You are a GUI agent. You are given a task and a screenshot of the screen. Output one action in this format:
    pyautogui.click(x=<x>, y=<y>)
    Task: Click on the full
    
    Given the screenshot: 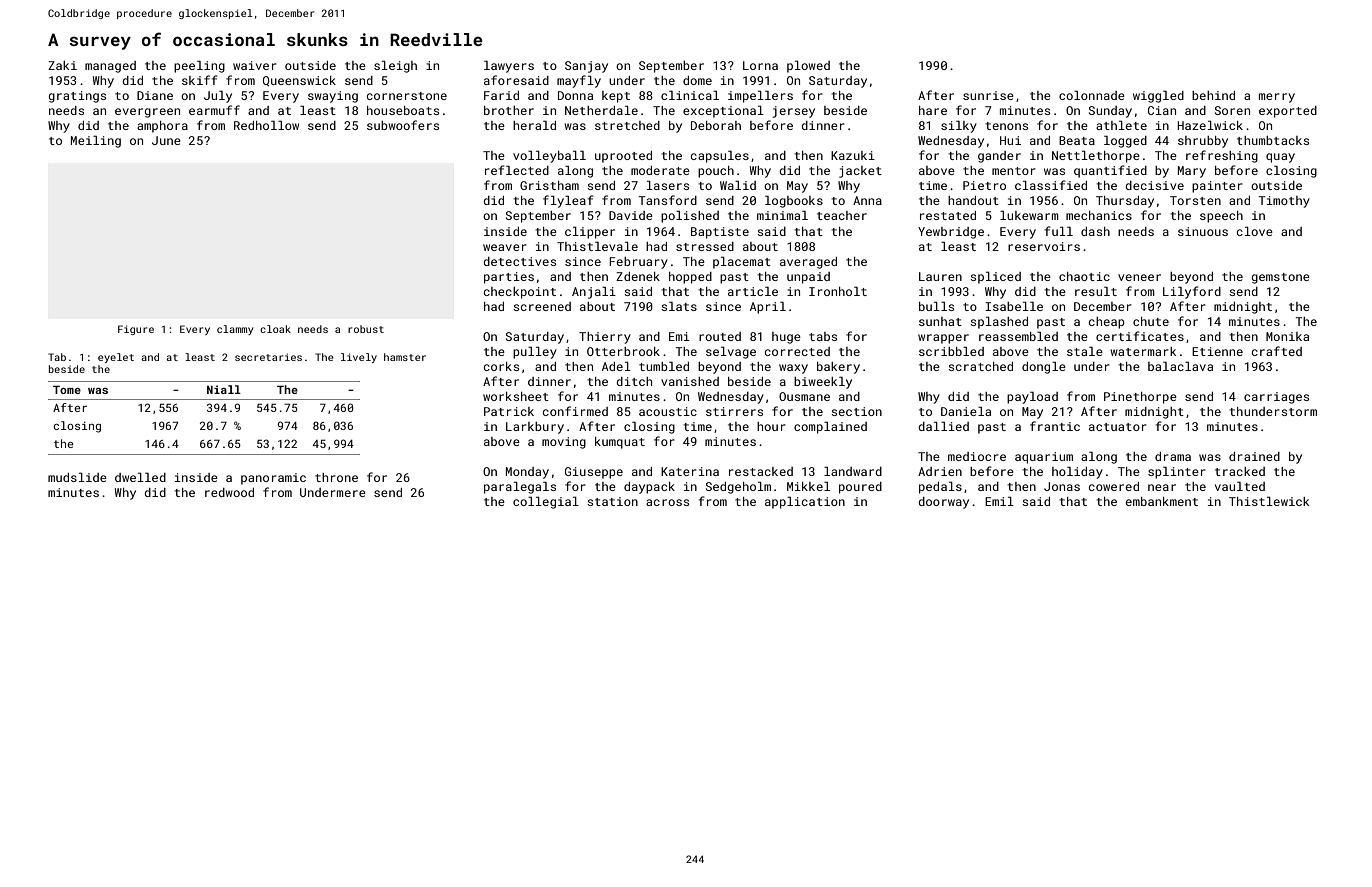 What is the action you would take?
    pyautogui.click(x=1059, y=231)
